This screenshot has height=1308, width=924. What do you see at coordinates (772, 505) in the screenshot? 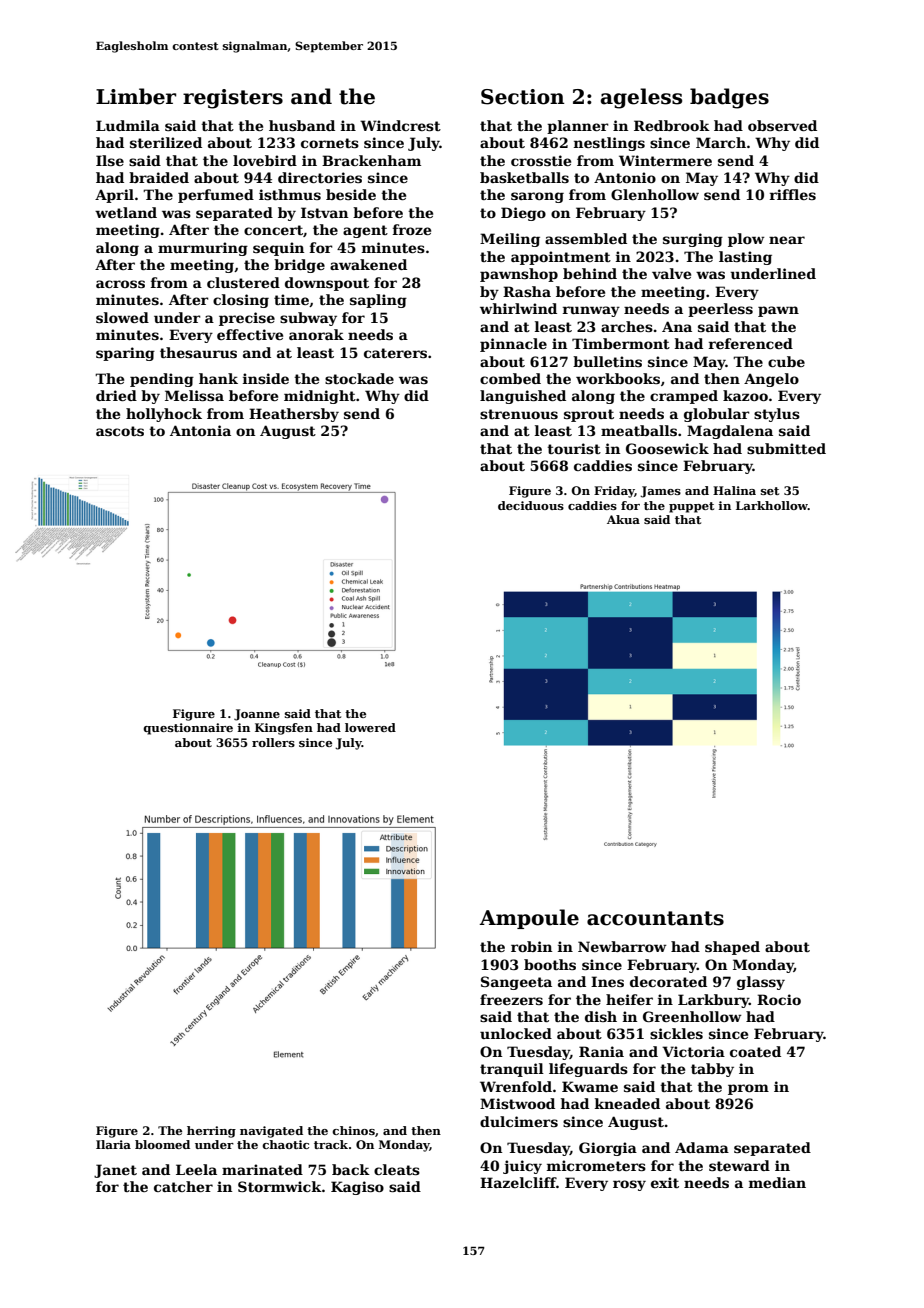
I see `Larkhollow` at bounding box center [772, 505].
